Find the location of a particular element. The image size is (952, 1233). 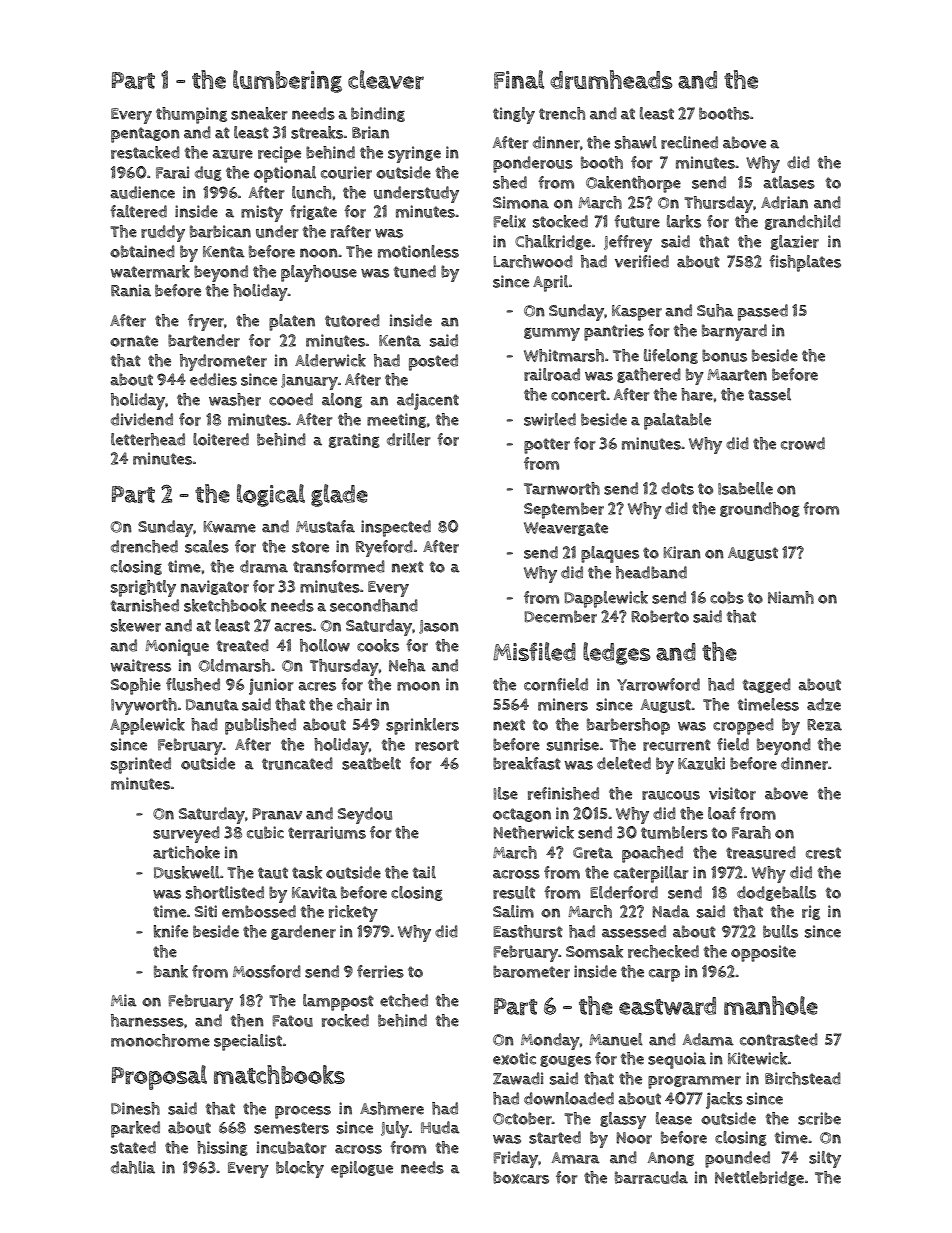

misty is located at coordinates (262, 213).
